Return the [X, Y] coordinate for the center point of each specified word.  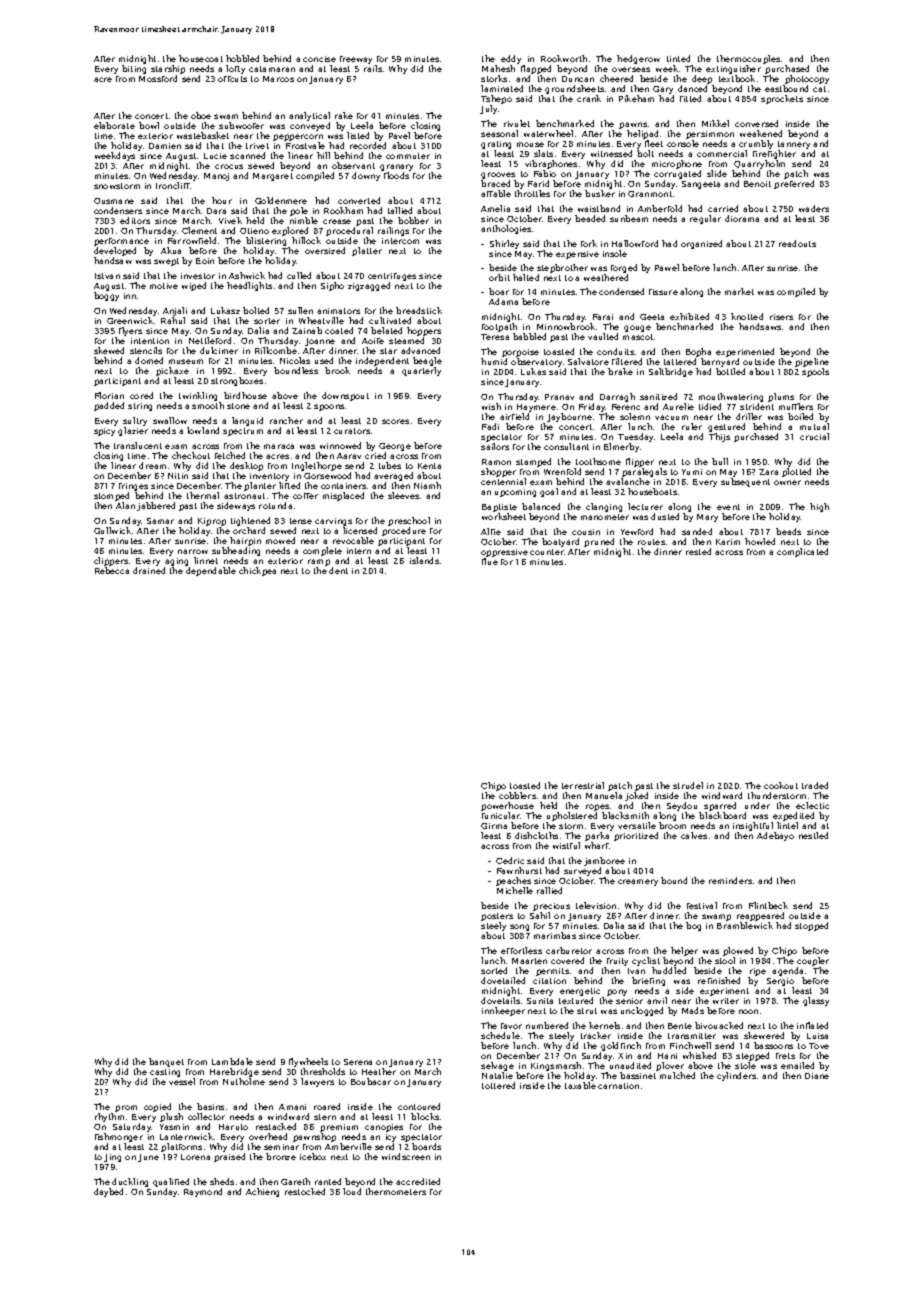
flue [490, 561]
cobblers [517, 796]
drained [149, 570]
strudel [688, 785]
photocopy [807, 79]
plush [171, 1117]
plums [781, 397]
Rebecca [112, 570]
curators [352, 431]
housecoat [201, 58]
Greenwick [130, 320]
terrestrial [583, 785]
